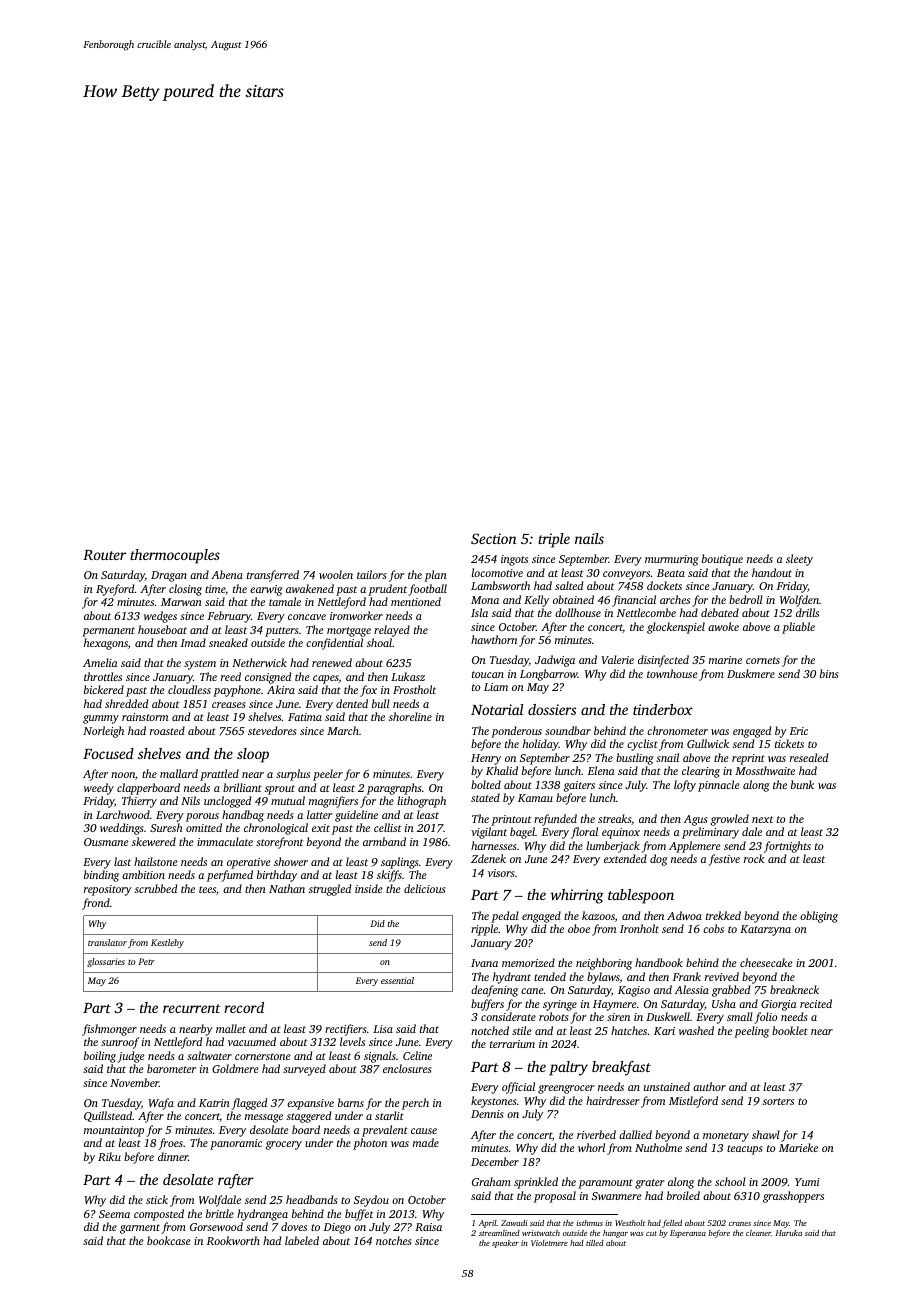 The width and height of the screenshot is (924, 1308). What do you see at coordinates (589, 538) in the screenshot?
I see `nails` at bounding box center [589, 538].
